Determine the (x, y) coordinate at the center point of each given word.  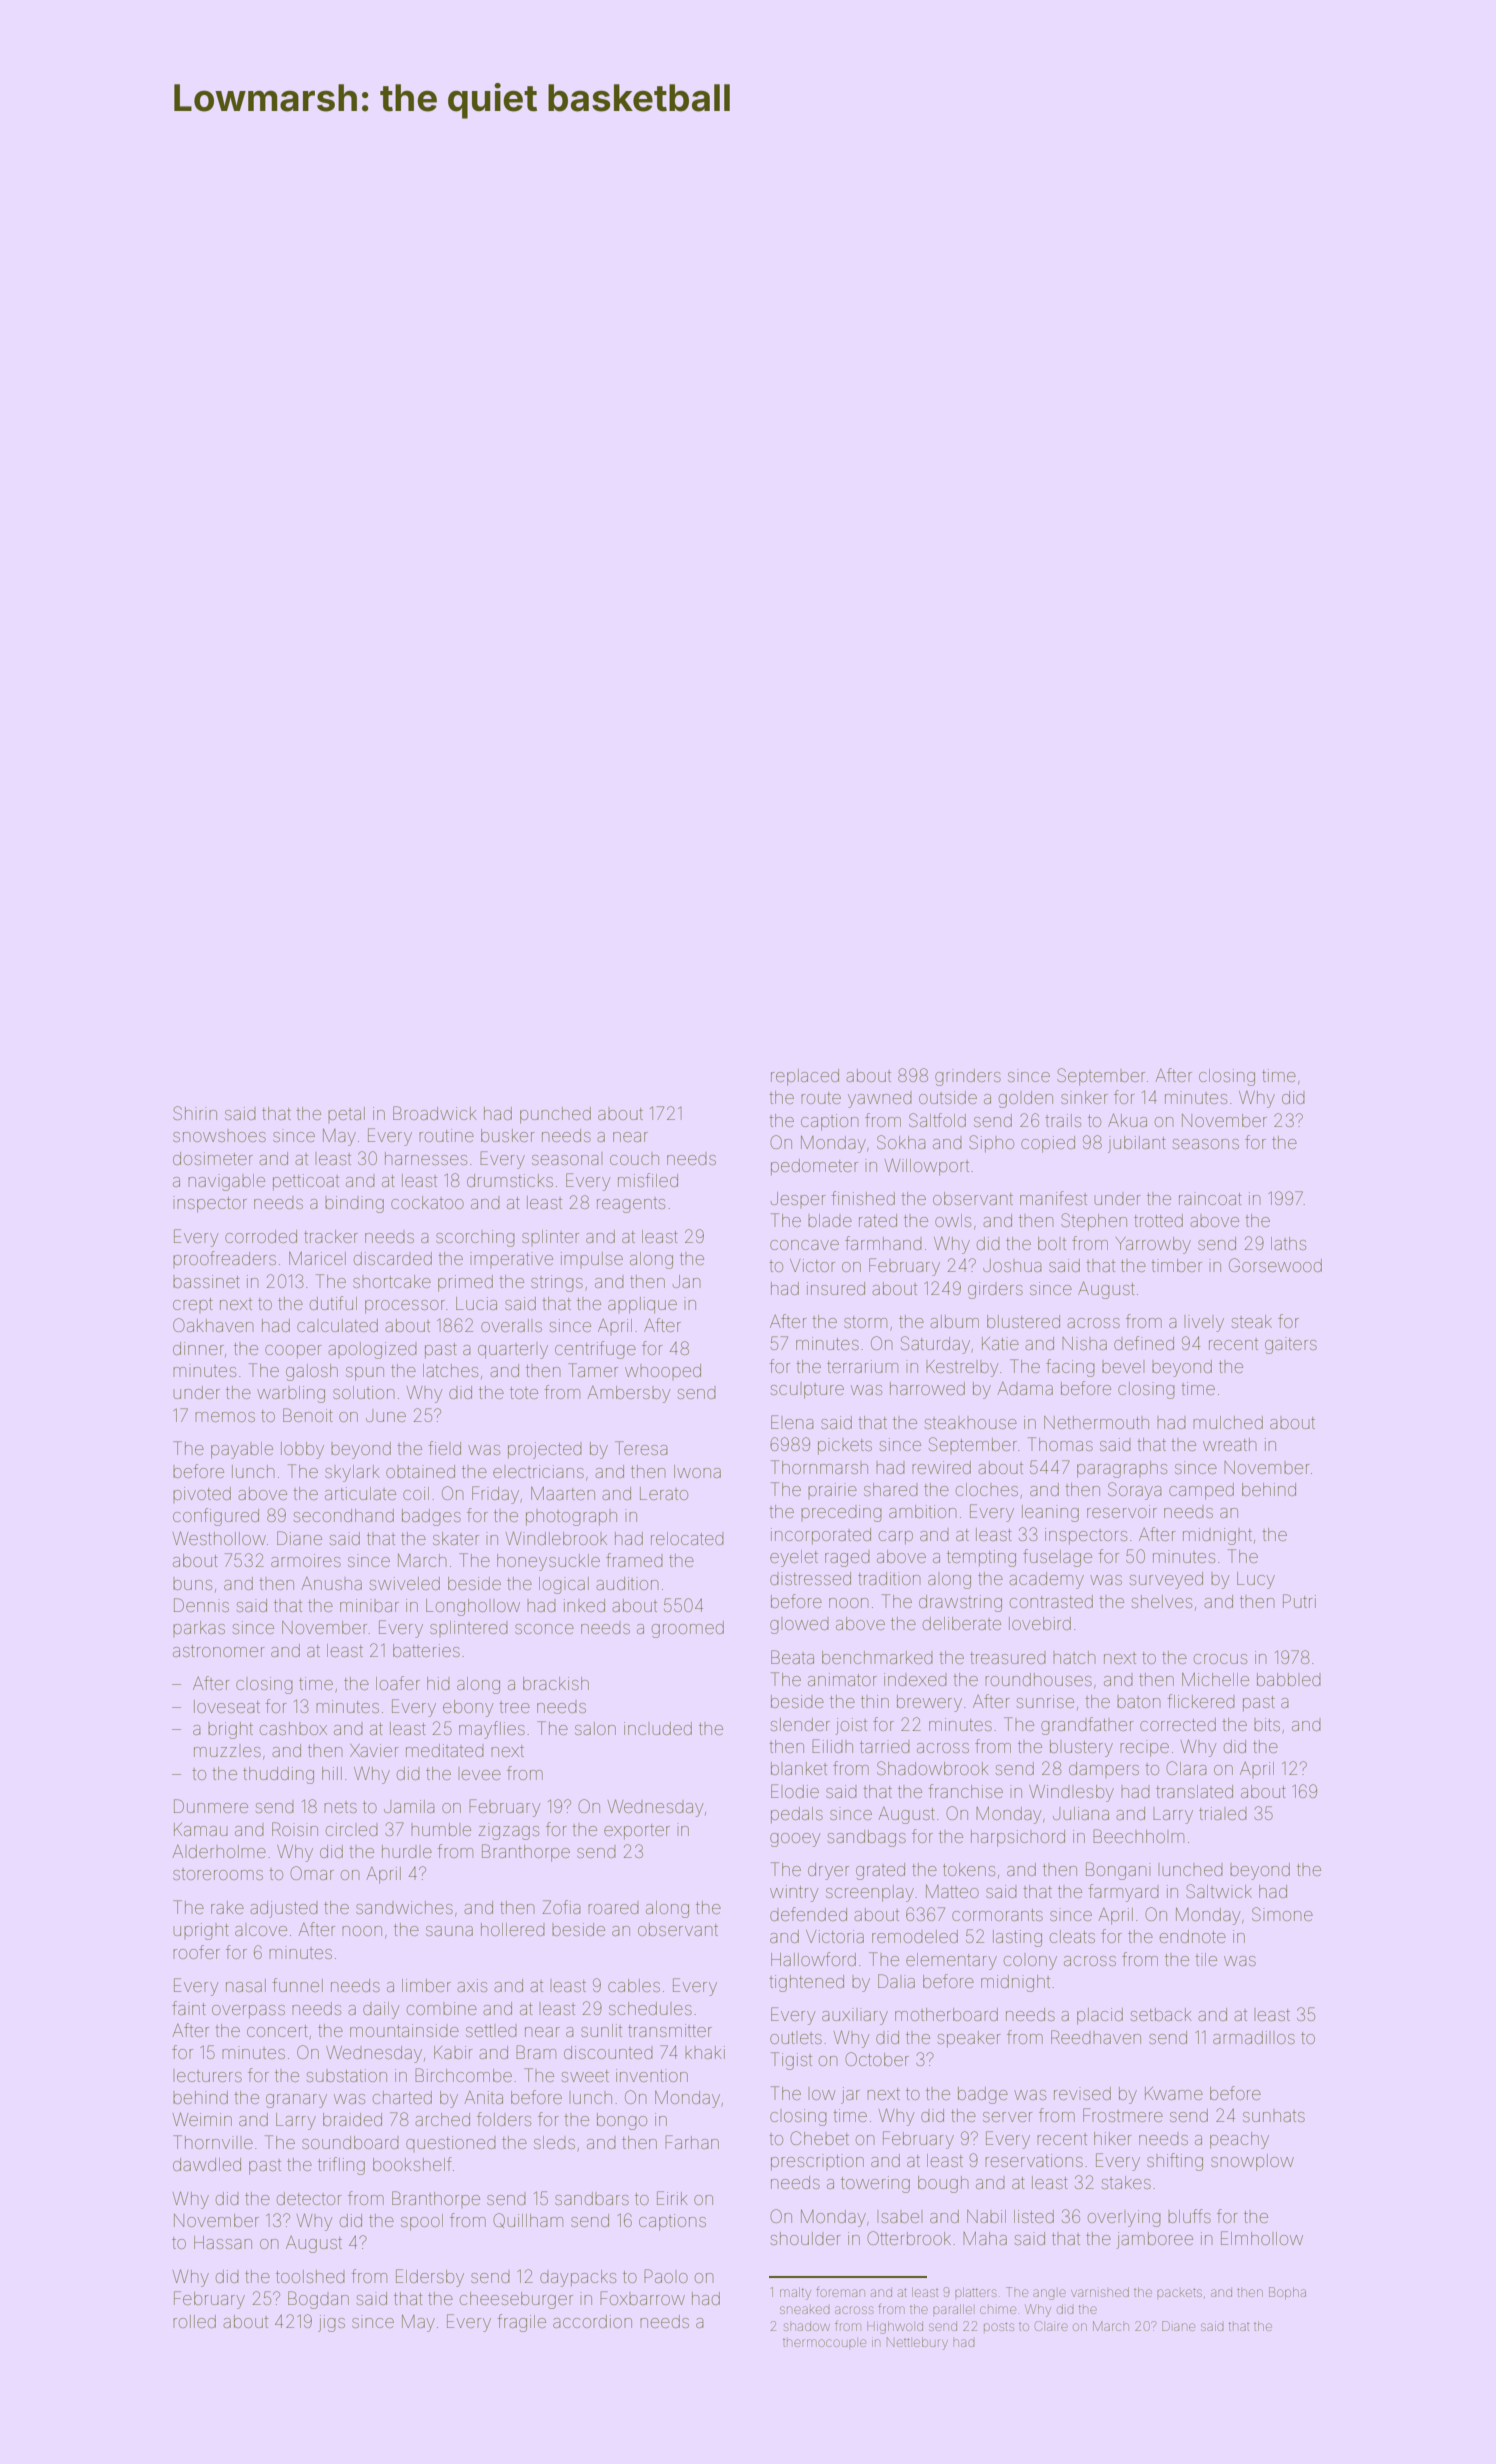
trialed (1223, 1813)
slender (800, 1724)
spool (422, 2222)
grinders (968, 1077)
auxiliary (855, 2016)
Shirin (195, 1113)
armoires (306, 1560)
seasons (1206, 1144)
